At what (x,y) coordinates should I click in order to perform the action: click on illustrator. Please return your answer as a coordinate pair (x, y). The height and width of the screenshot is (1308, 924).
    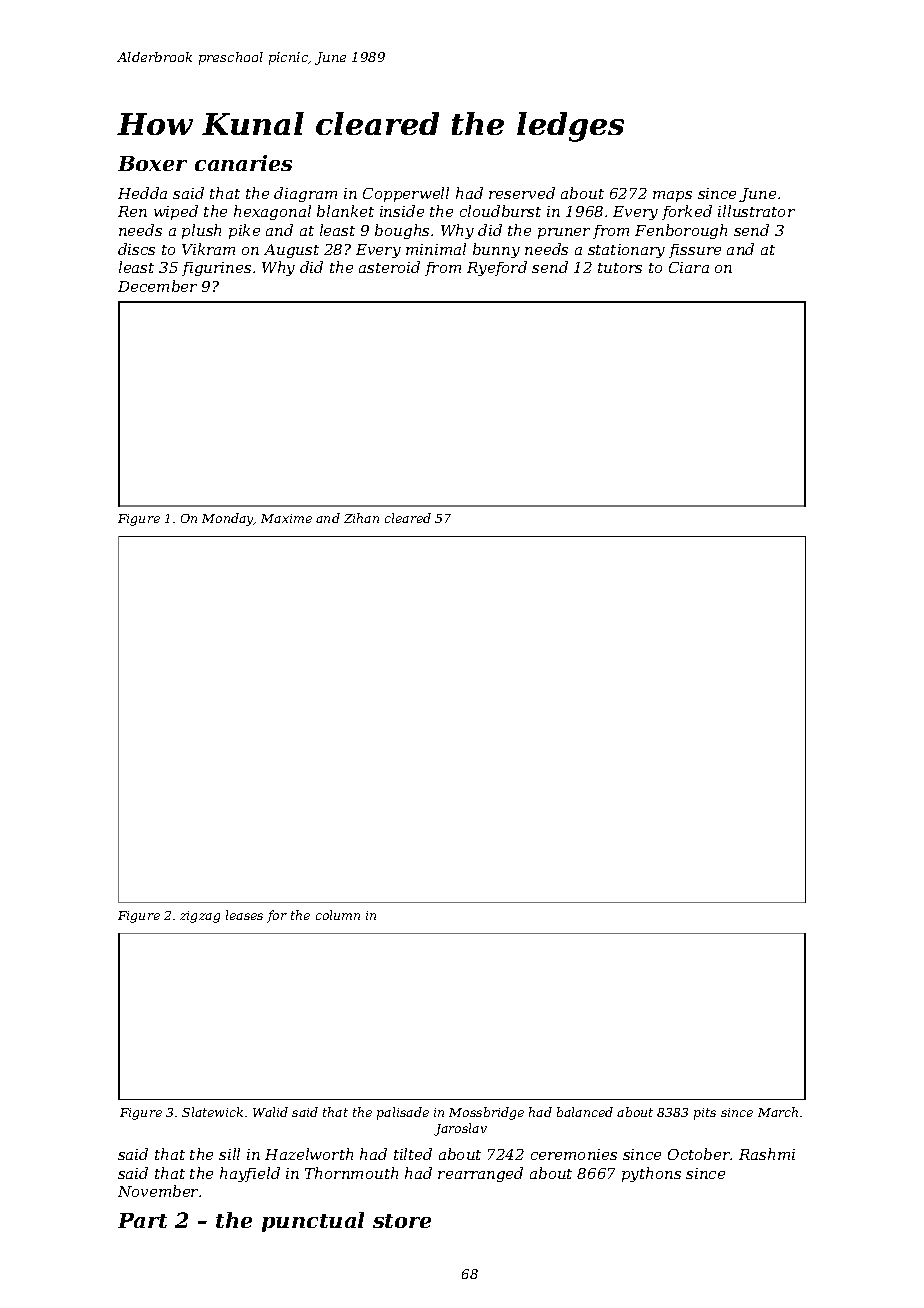
    Looking at the image, I should click on (756, 211).
